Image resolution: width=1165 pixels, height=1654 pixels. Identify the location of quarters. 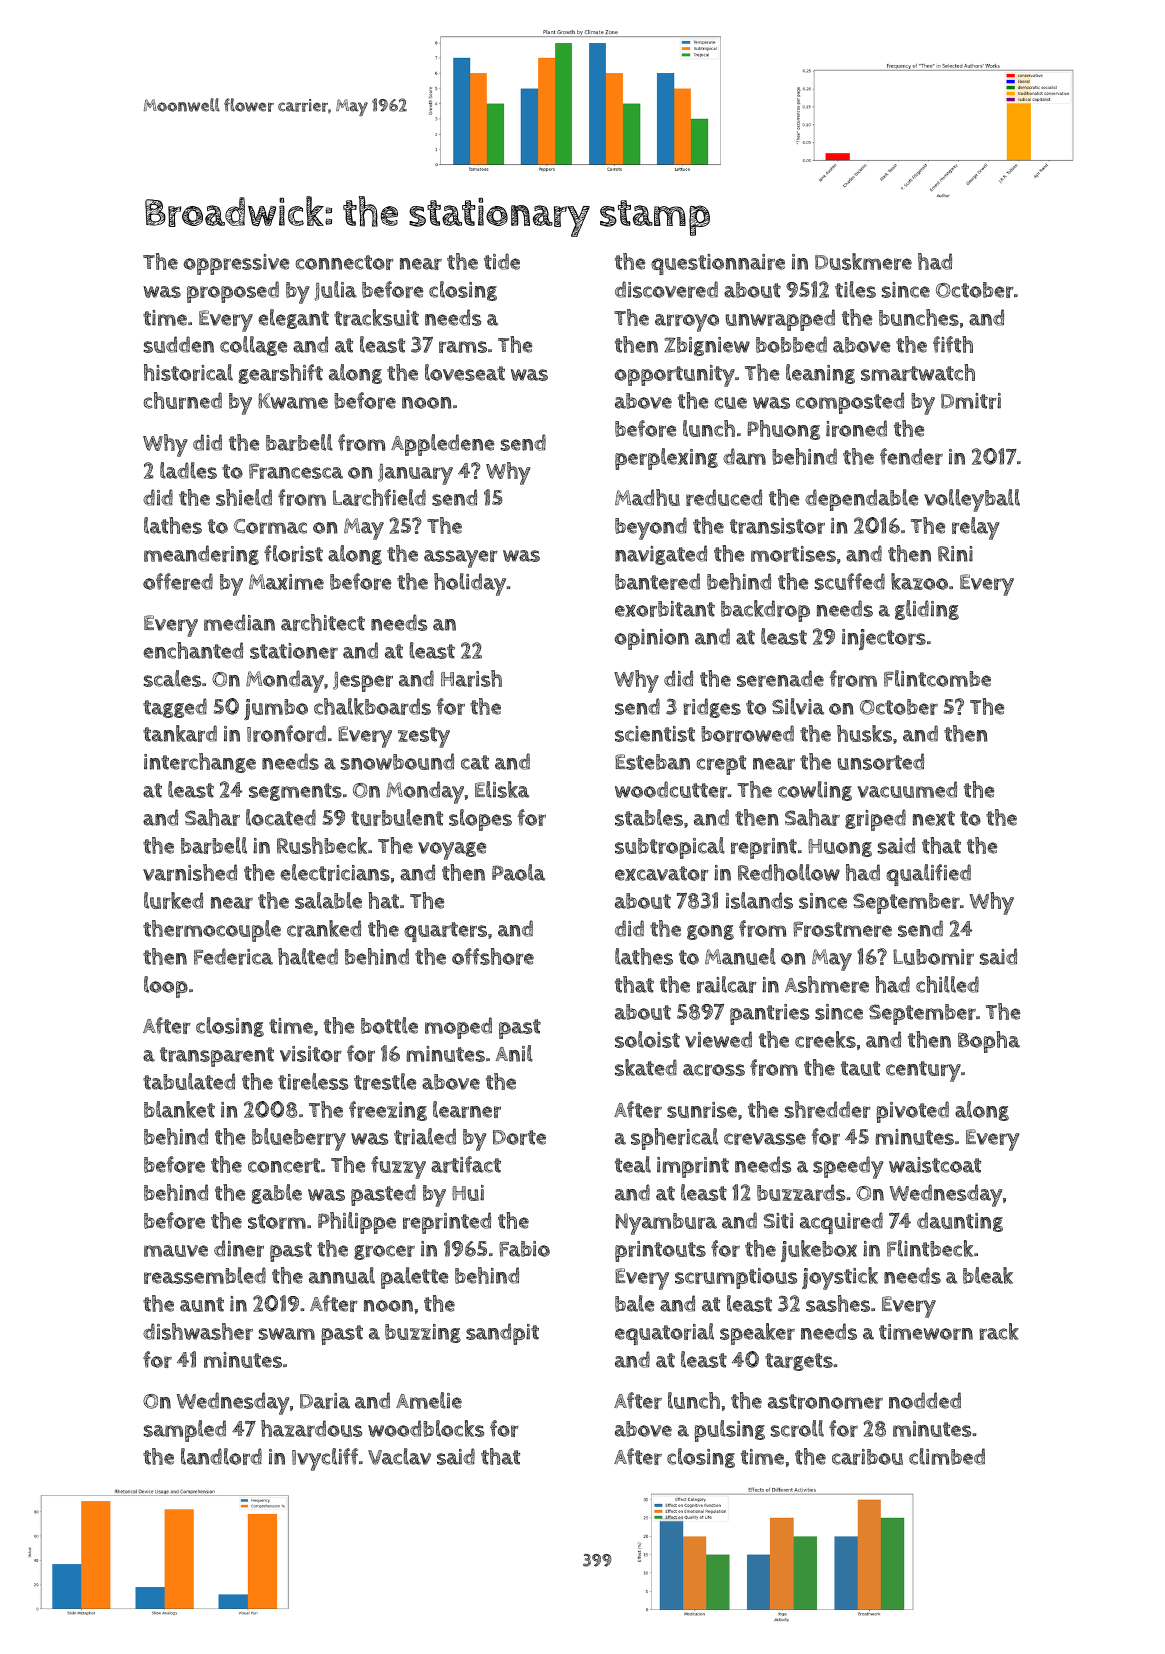
(445, 932).
